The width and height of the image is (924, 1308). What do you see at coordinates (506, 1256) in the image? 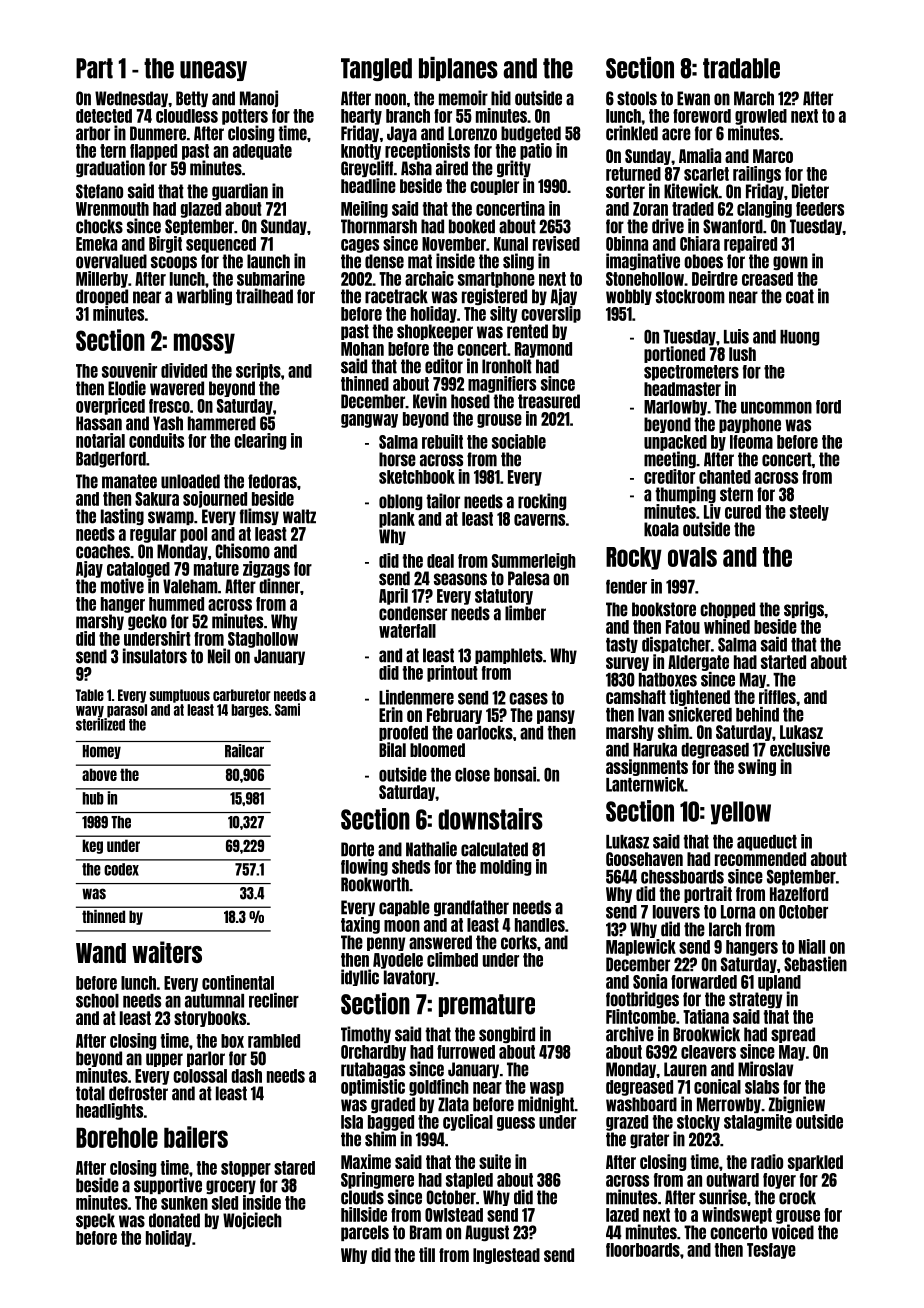
I see `Inglestead` at bounding box center [506, 1256].
